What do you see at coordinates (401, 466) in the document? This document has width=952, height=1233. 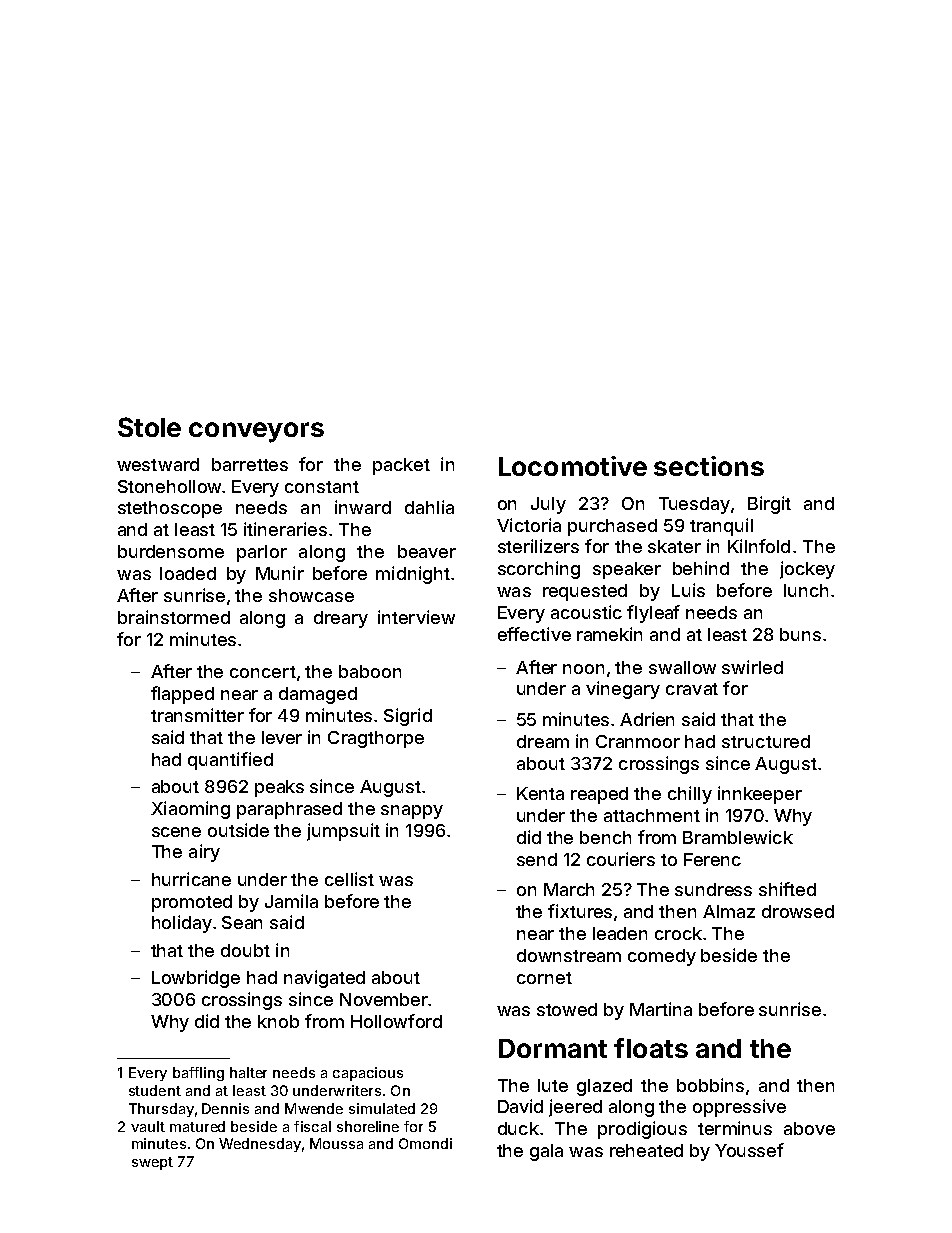 I see `packet` at bounding box center [401, 466].
